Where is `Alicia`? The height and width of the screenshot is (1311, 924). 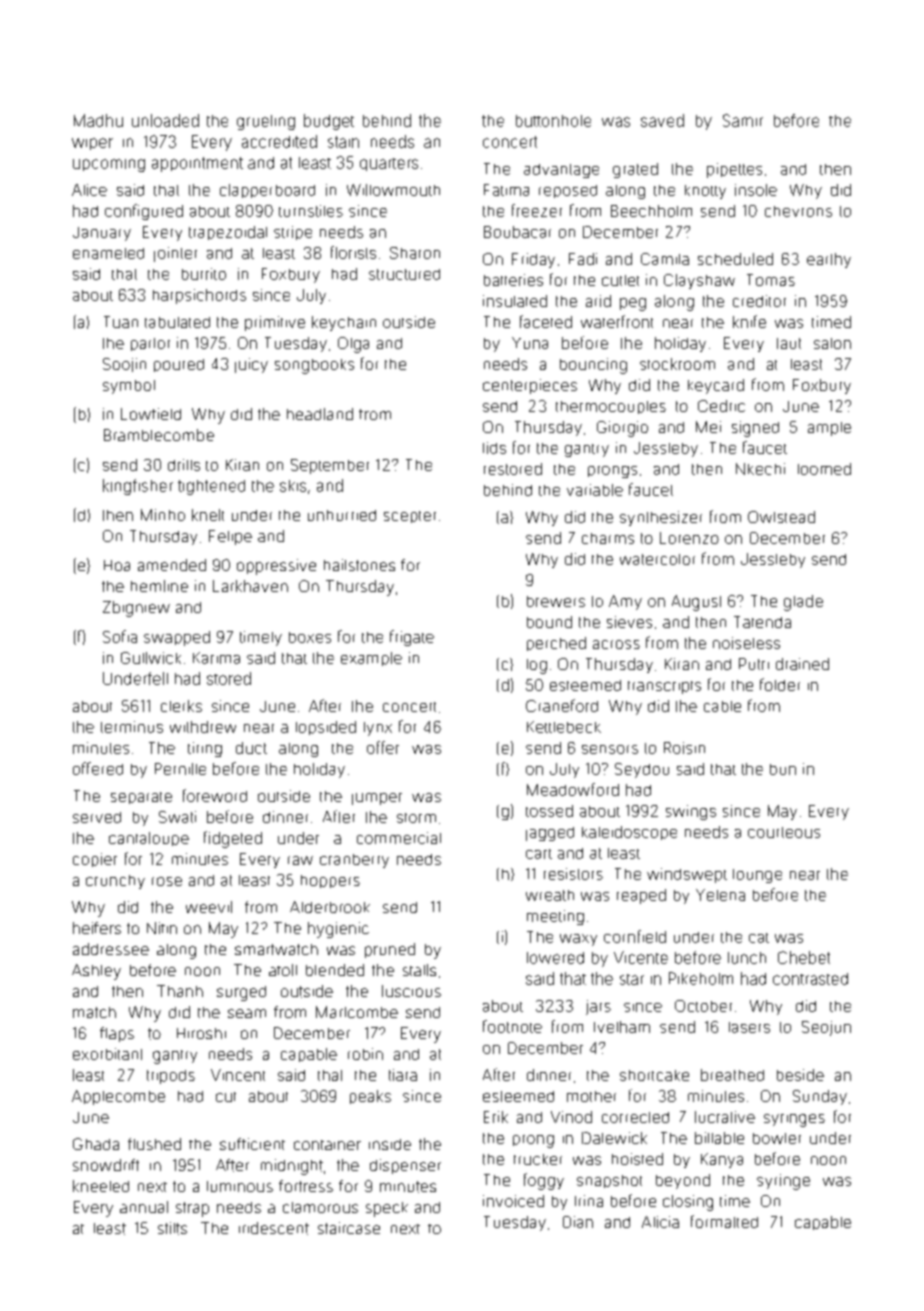 Alicia is located at coordinates (660, 1222).
